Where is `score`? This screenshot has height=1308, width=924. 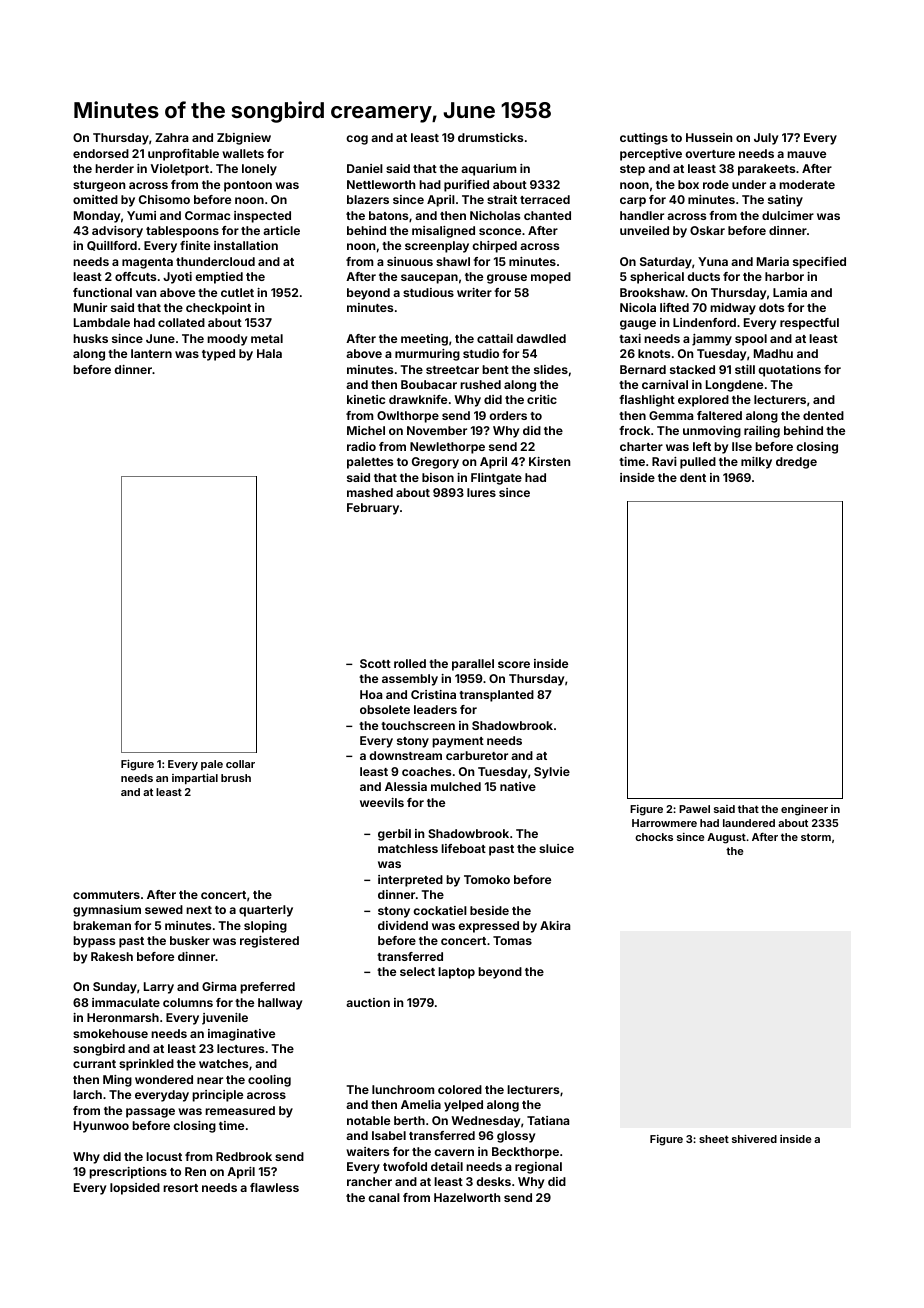
score is located at coordinates (514, 664).
